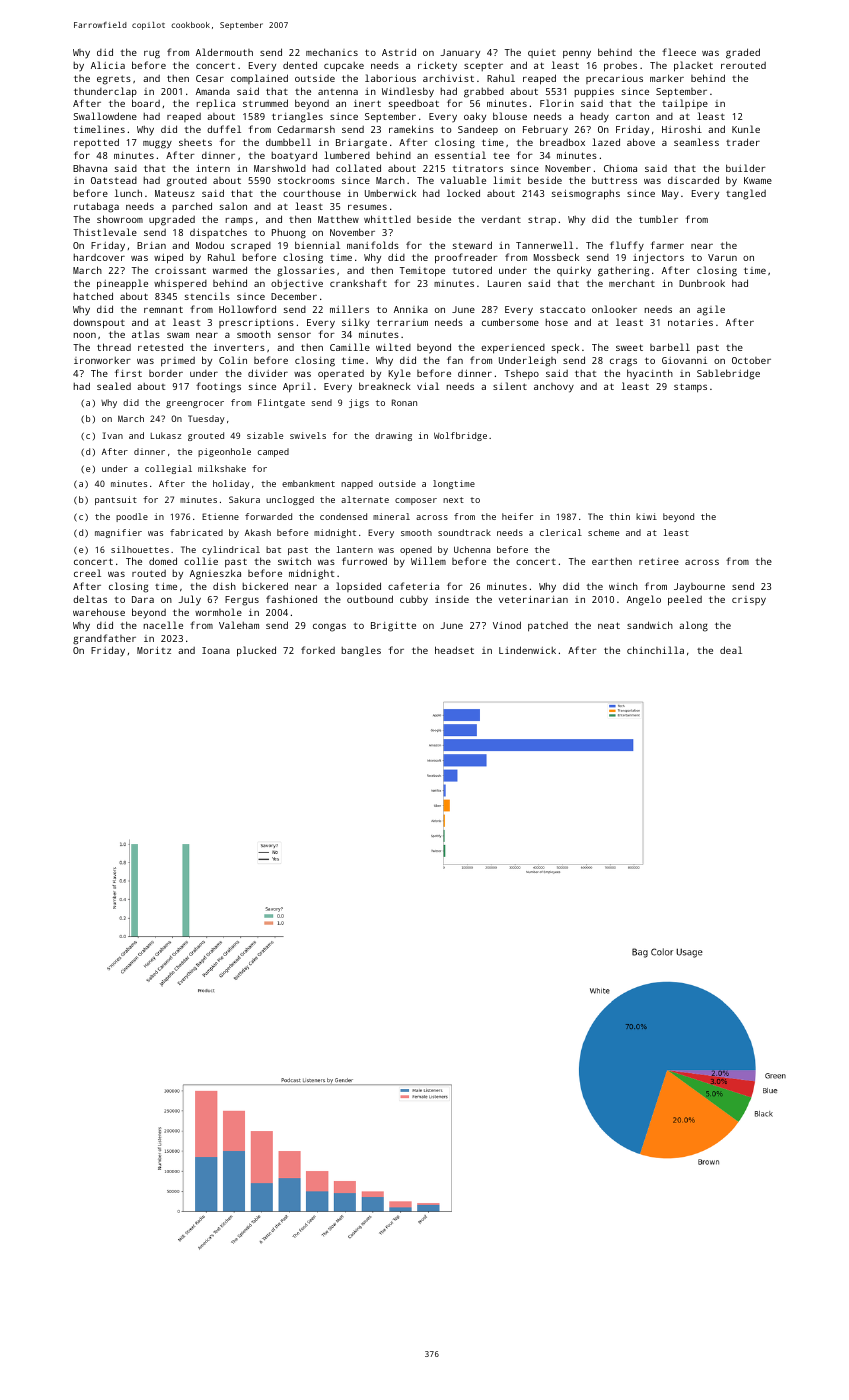 This document has width=849, height=1400. What do you see at coordinates (448, 78) in the document?
I see `archivist` at bounding box center [448, 78].
